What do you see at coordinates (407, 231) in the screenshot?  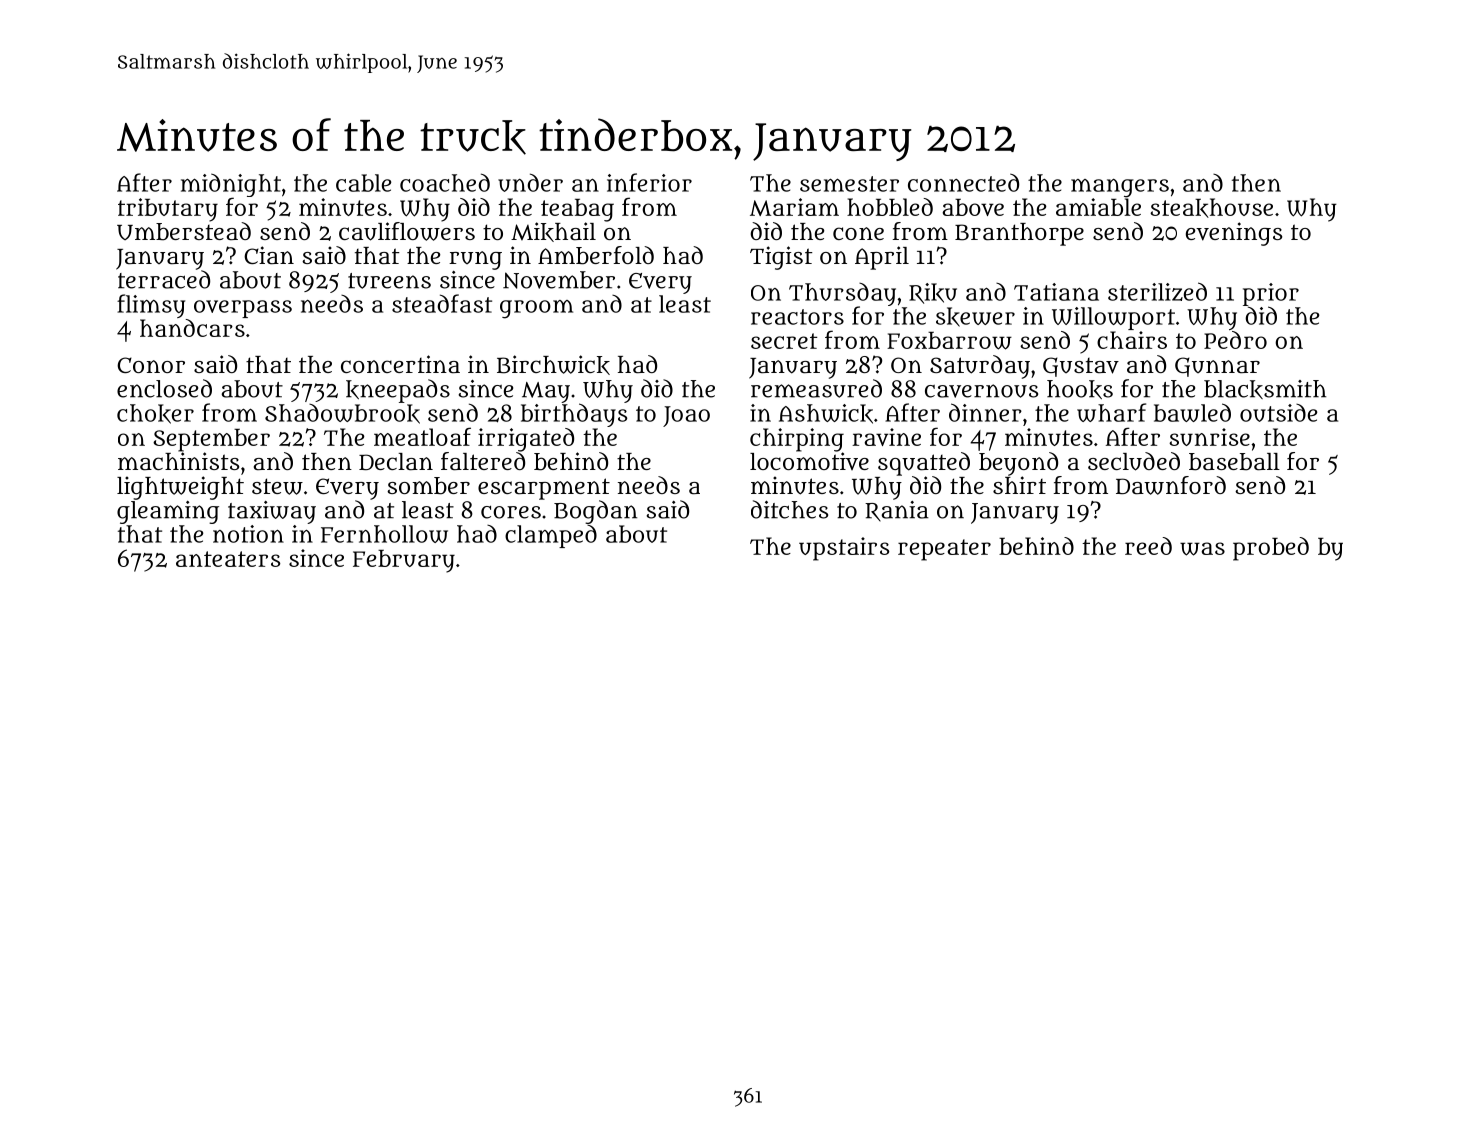 I see `cauliflowers` at bounding box center [407, 231].
